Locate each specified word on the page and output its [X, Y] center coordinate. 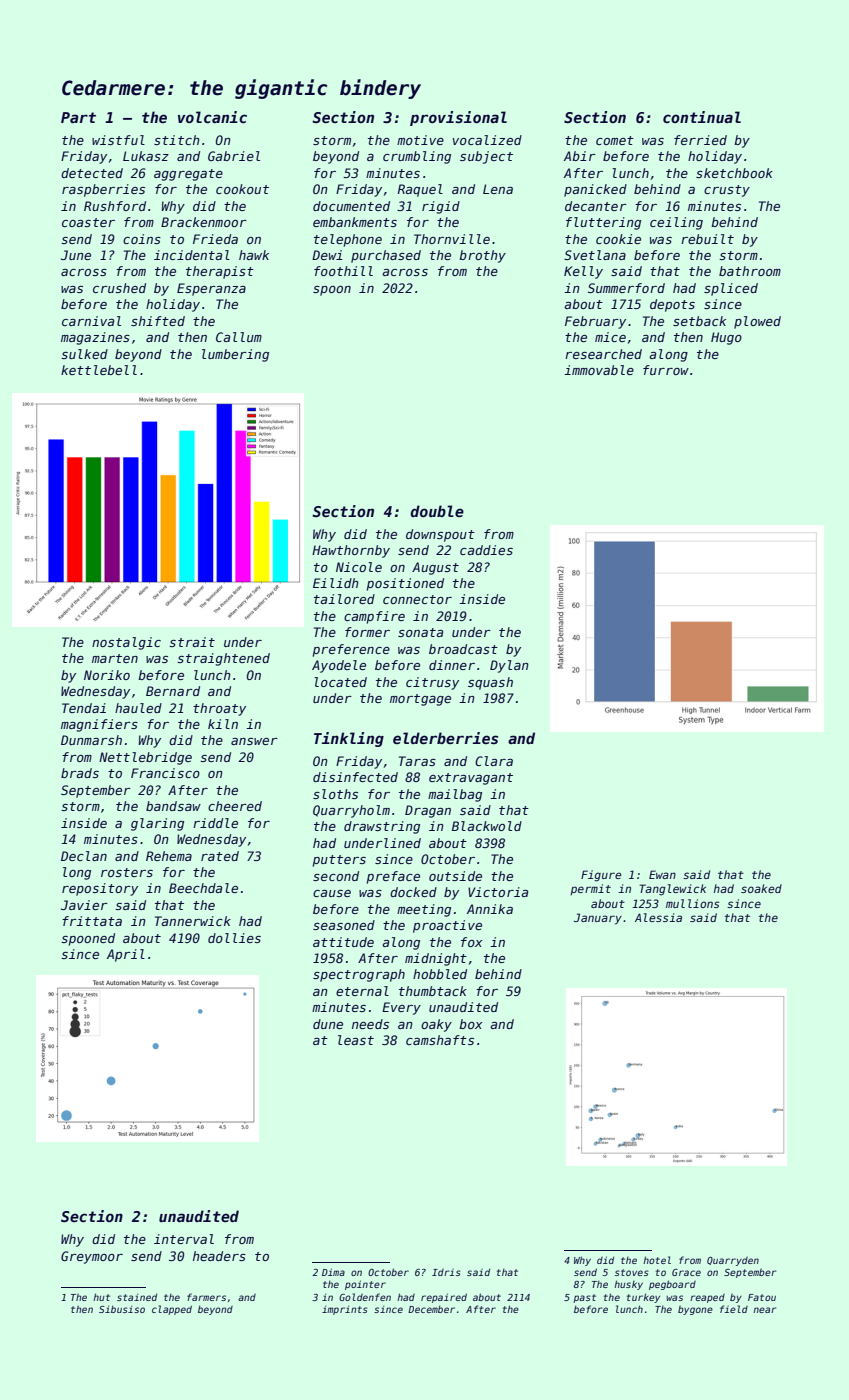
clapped [172, 1310]
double [437, 511]
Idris [446, 1272]
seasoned [344, 925]
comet [615, 140]
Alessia [658, 917]
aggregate [188, 175]
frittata [92, 921]
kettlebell [99, 370]
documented [351, 206]
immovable [599, 370]
